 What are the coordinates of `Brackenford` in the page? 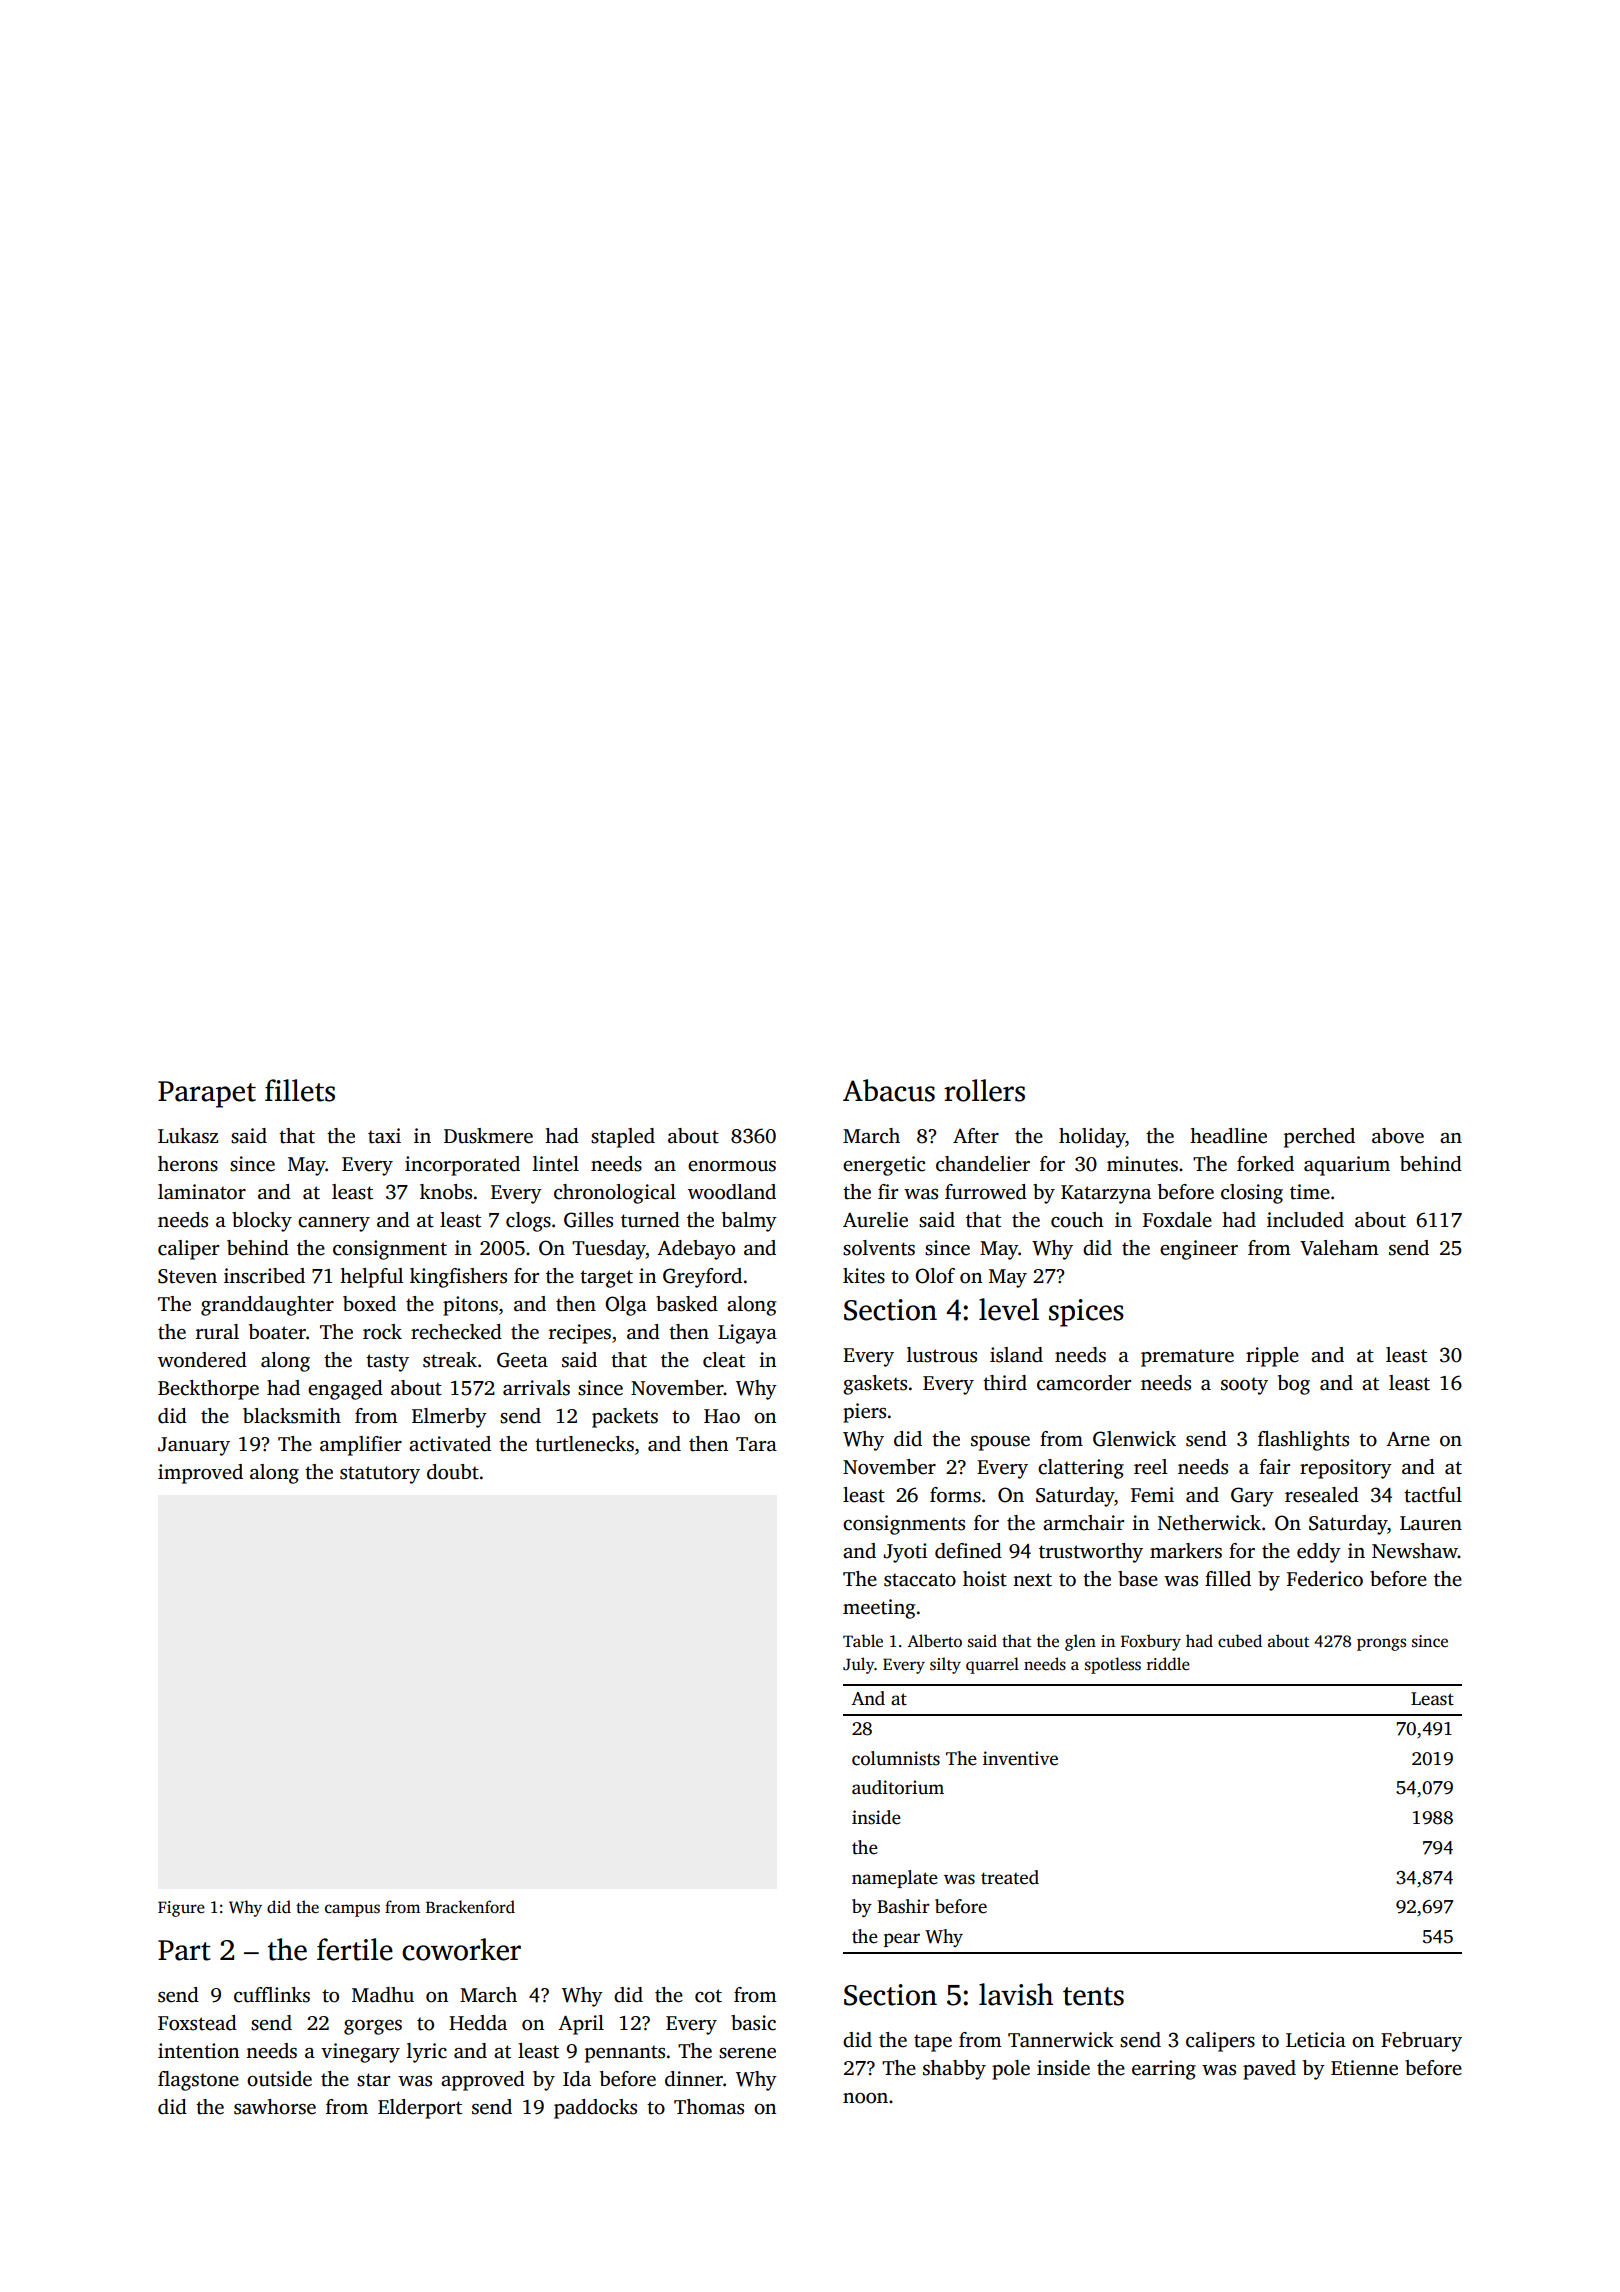 It's located at (470, 1907).
